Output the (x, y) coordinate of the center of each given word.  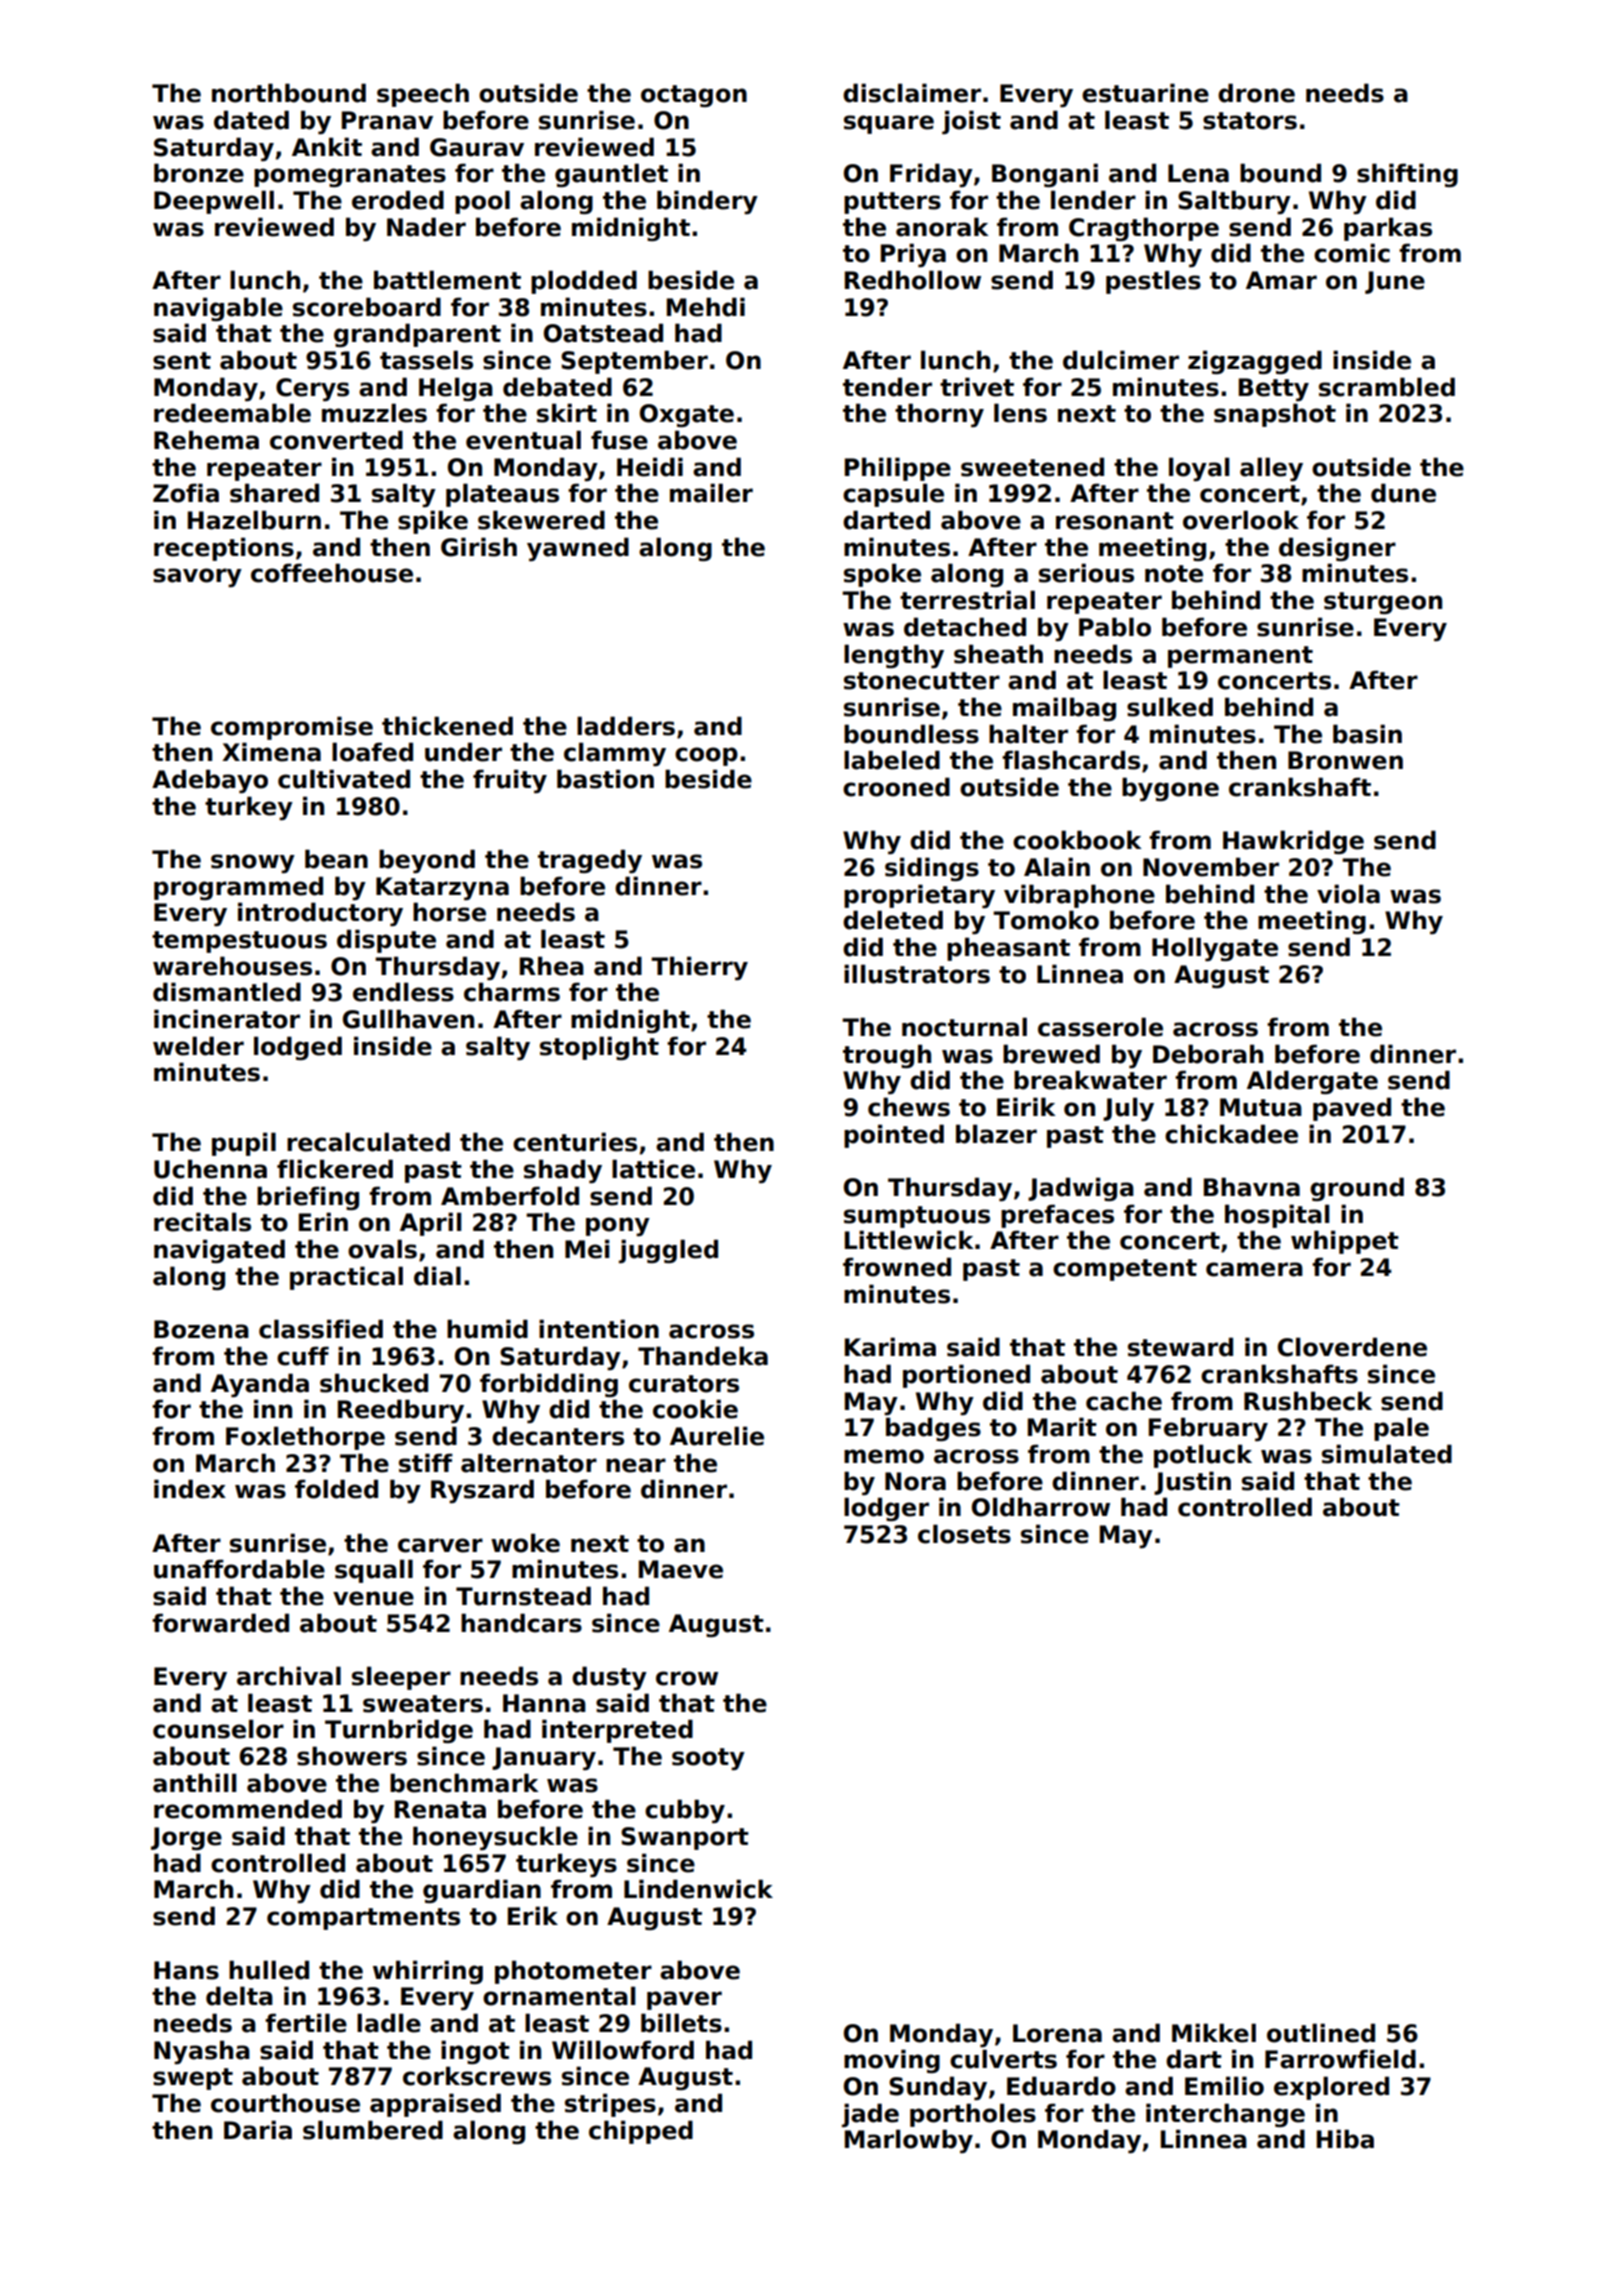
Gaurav (477, 147)
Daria (258, 2130)
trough (887, 1056)
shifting (1407, 175)
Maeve (681, 1569)
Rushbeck (1308, 1401)
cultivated (344, 779)
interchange (1225, 2115)
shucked (374, 1383)
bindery (707, 202)
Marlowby (909, 2141)
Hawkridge (1293, 842)
